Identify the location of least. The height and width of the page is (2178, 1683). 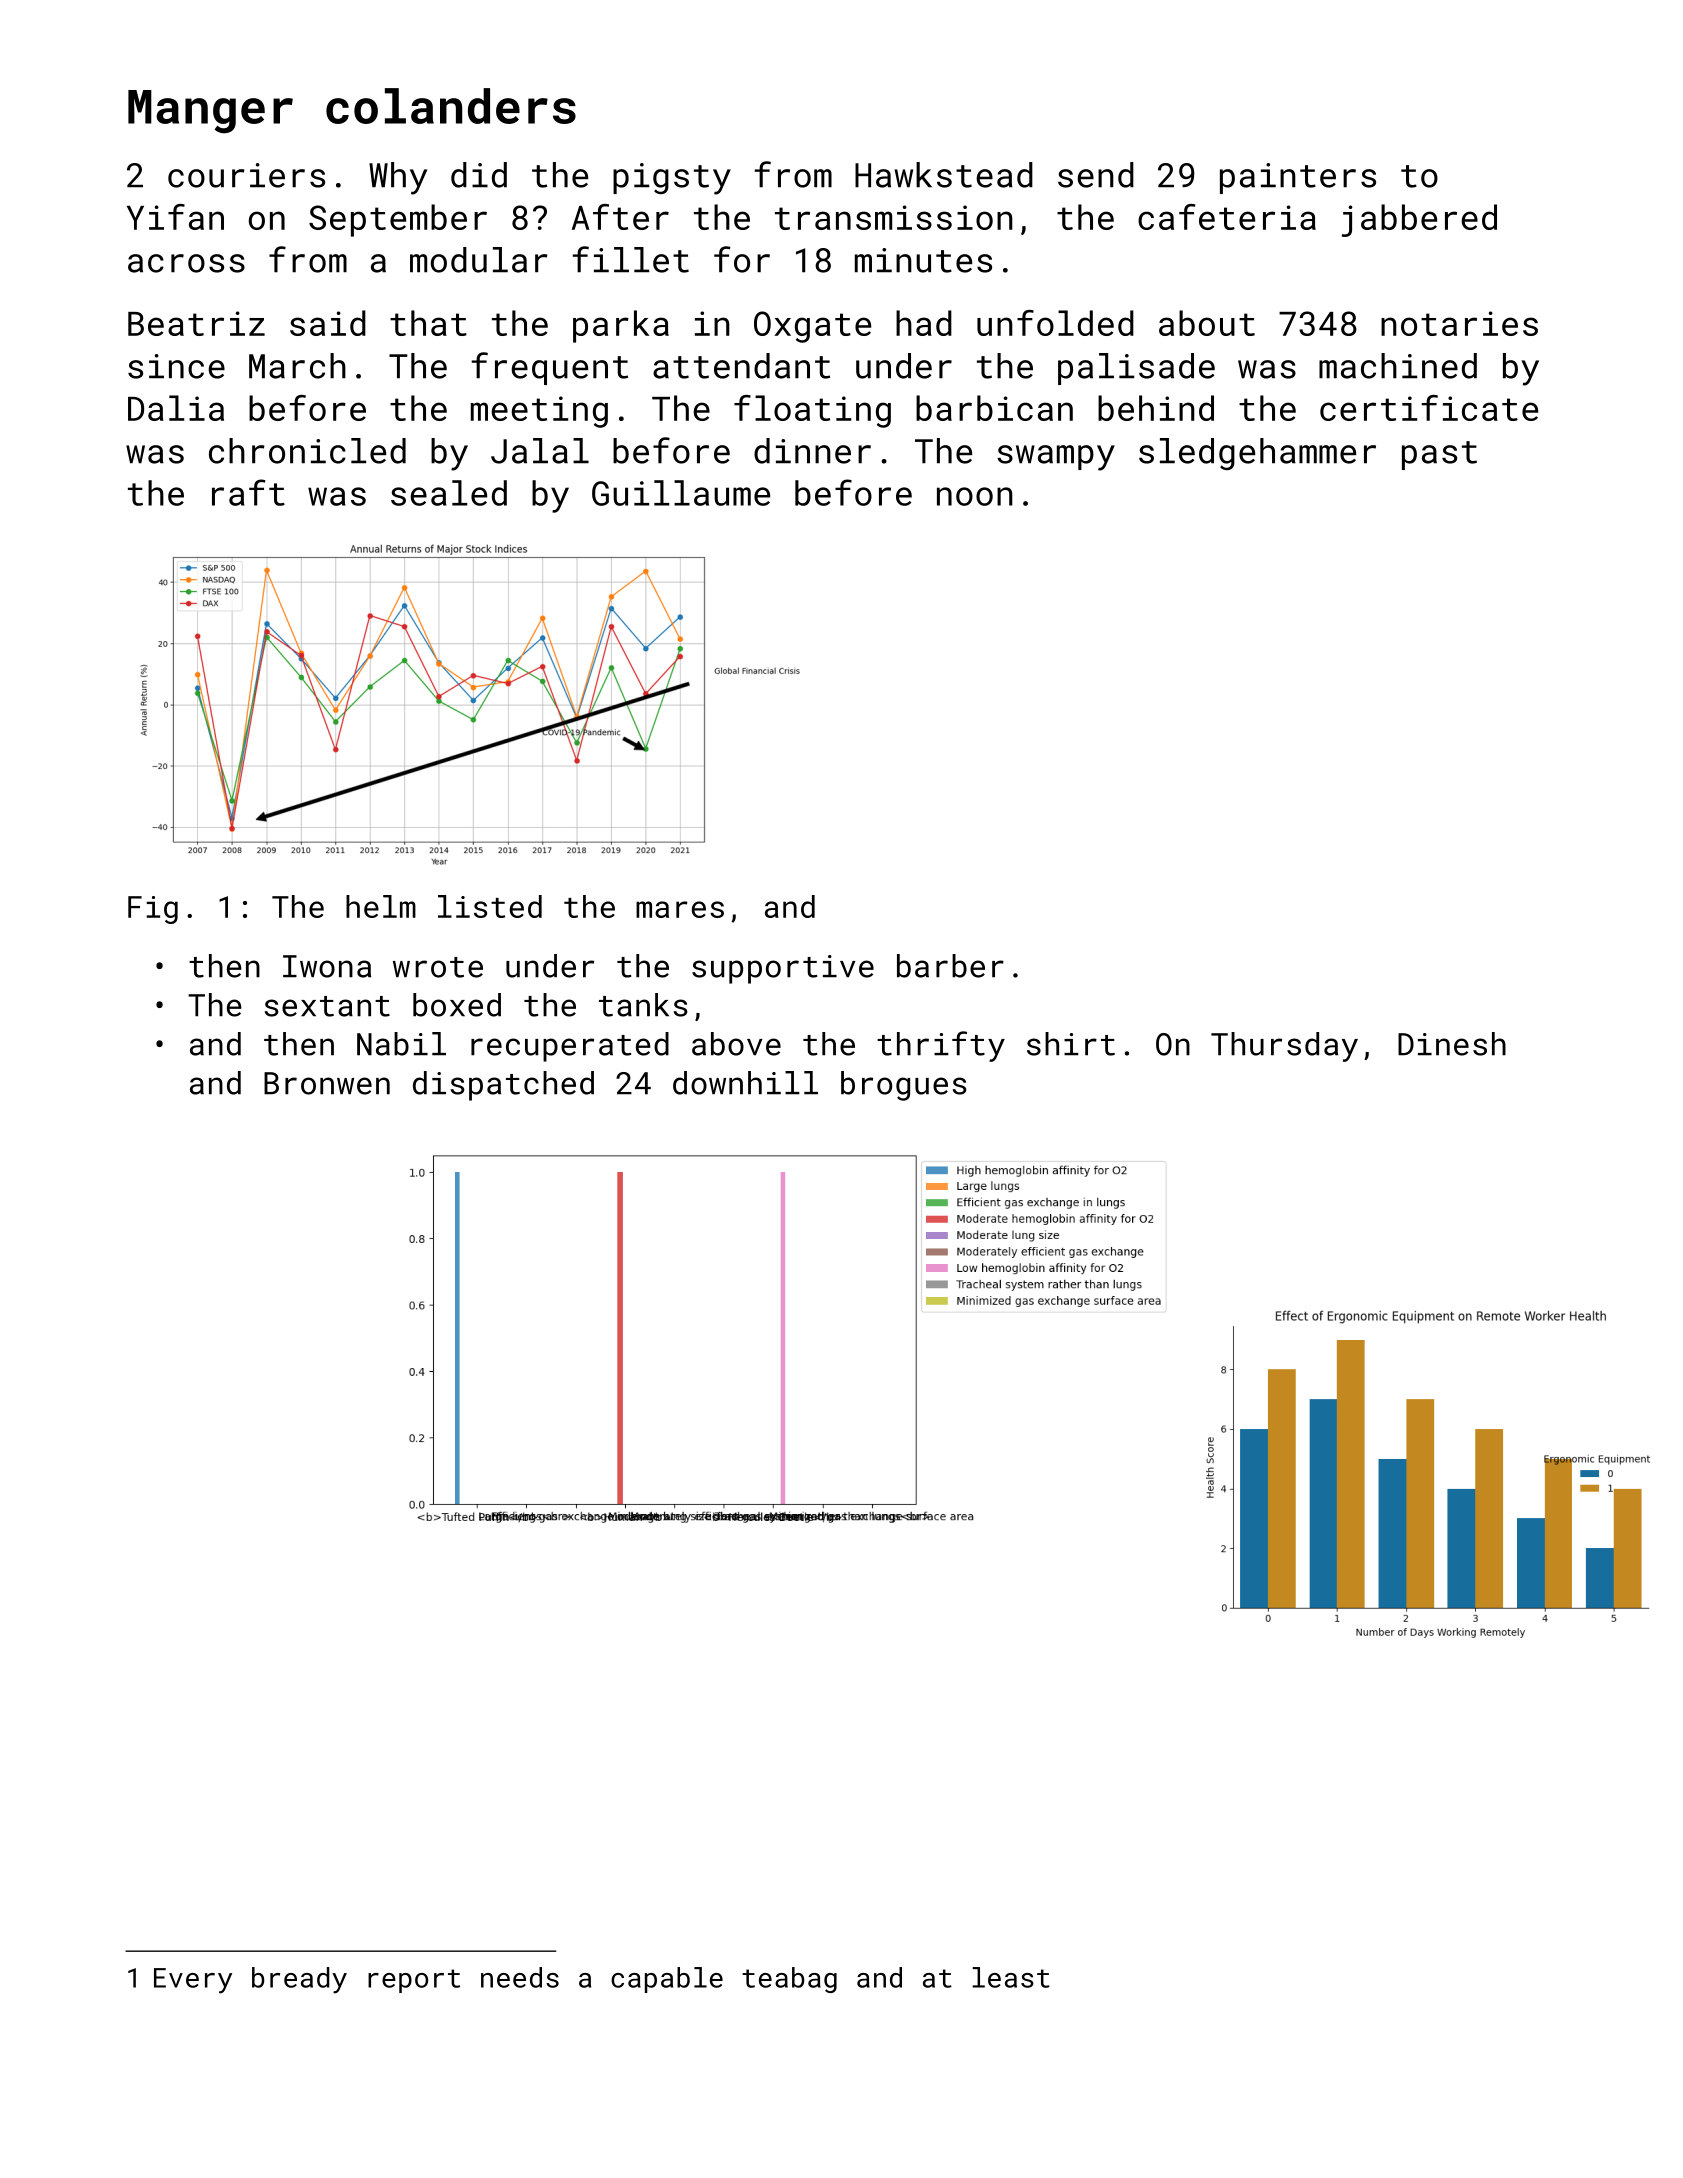
(1011, 1977).
